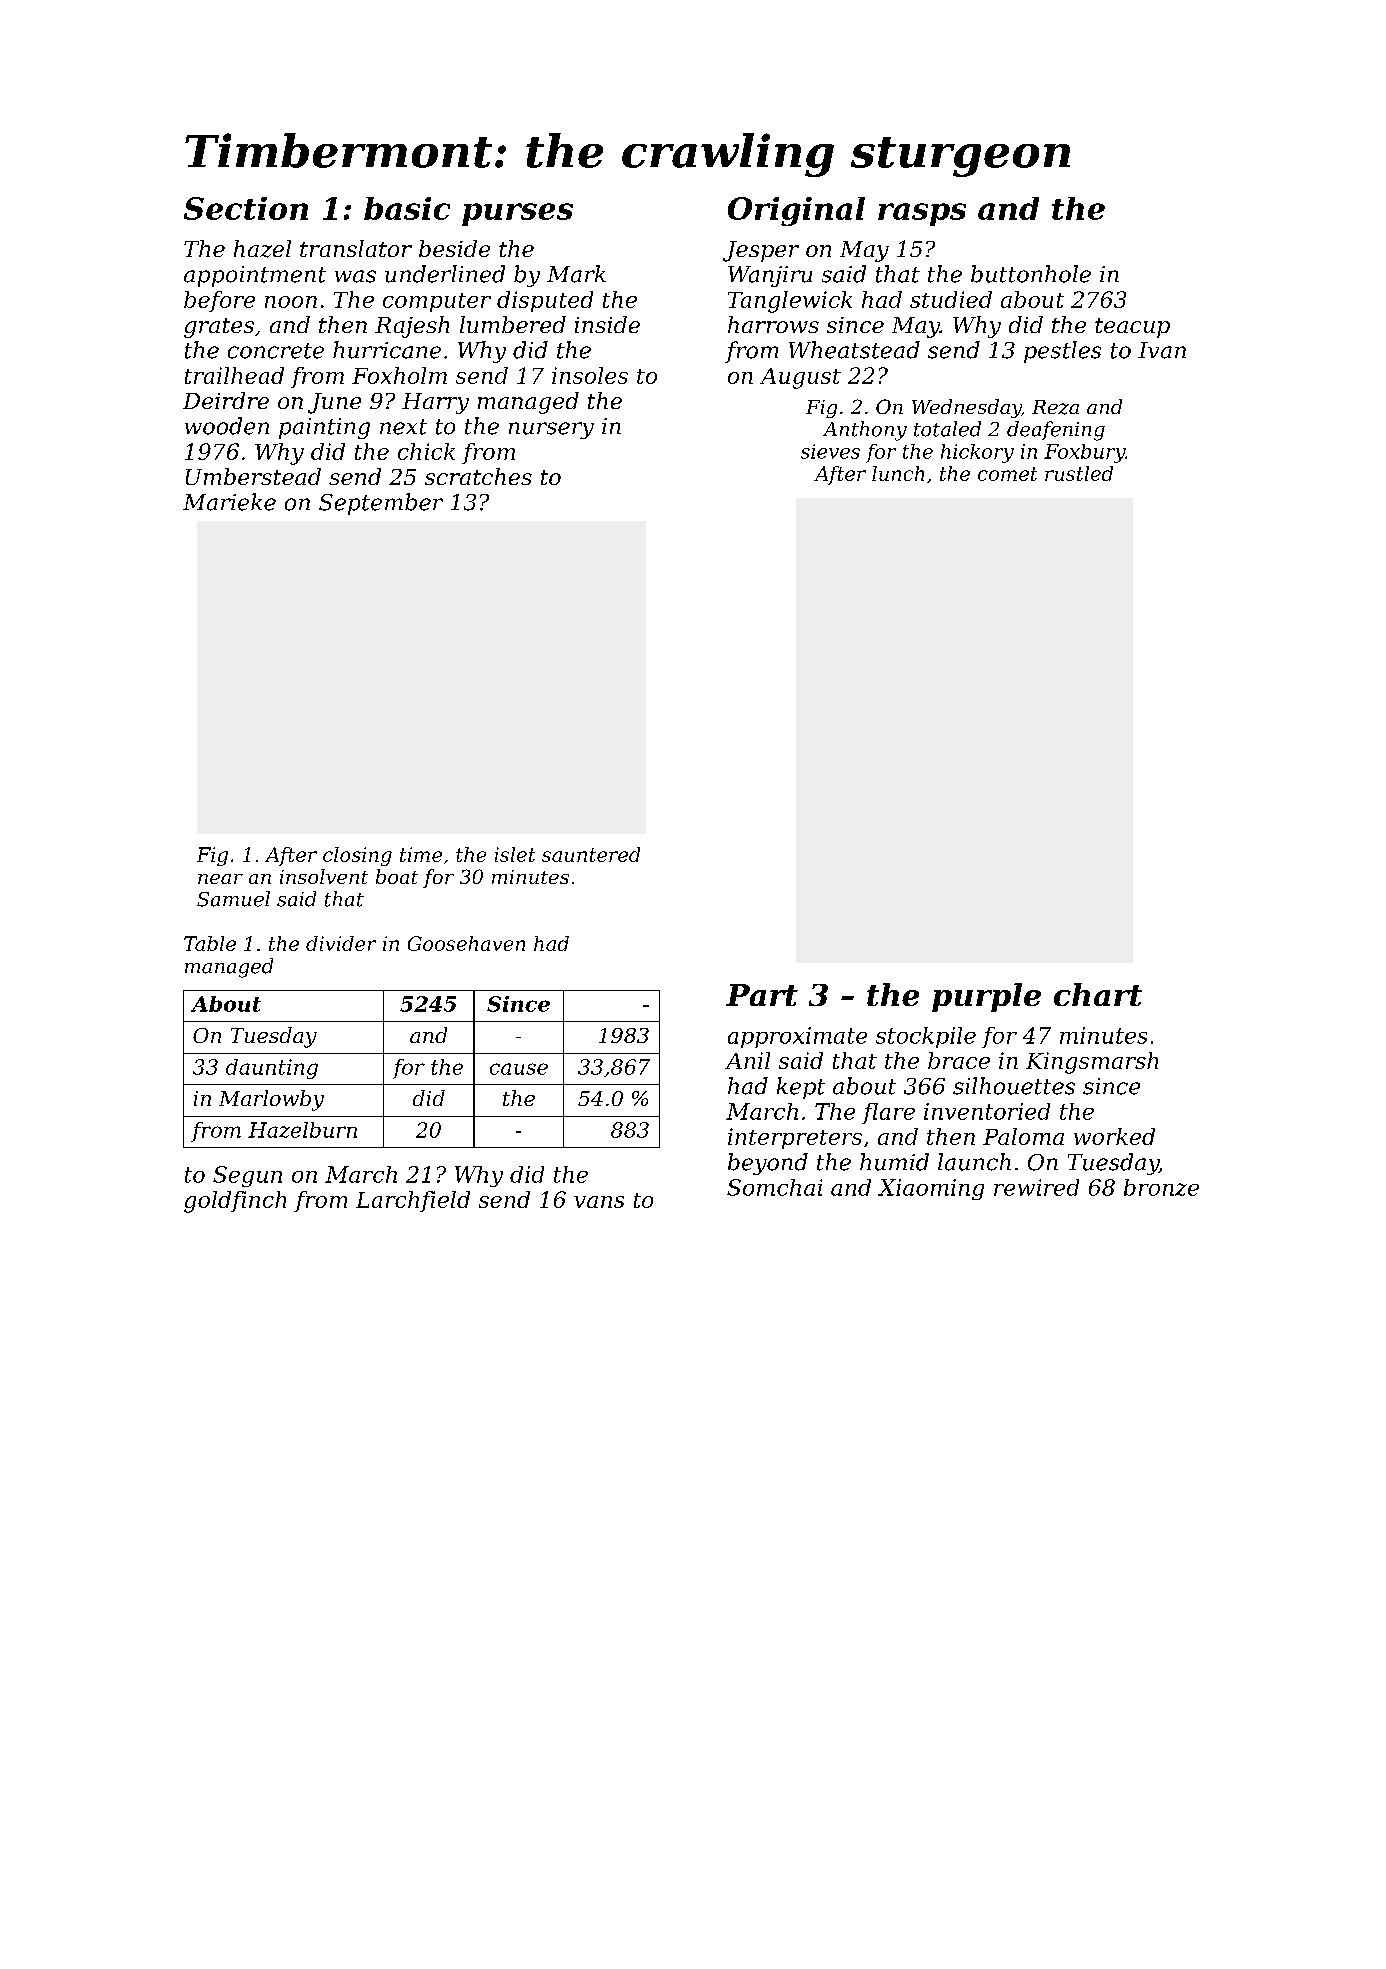 The width and height of the screenshot is (1386, 1969). I want to click on Part, so click(762, 995).
